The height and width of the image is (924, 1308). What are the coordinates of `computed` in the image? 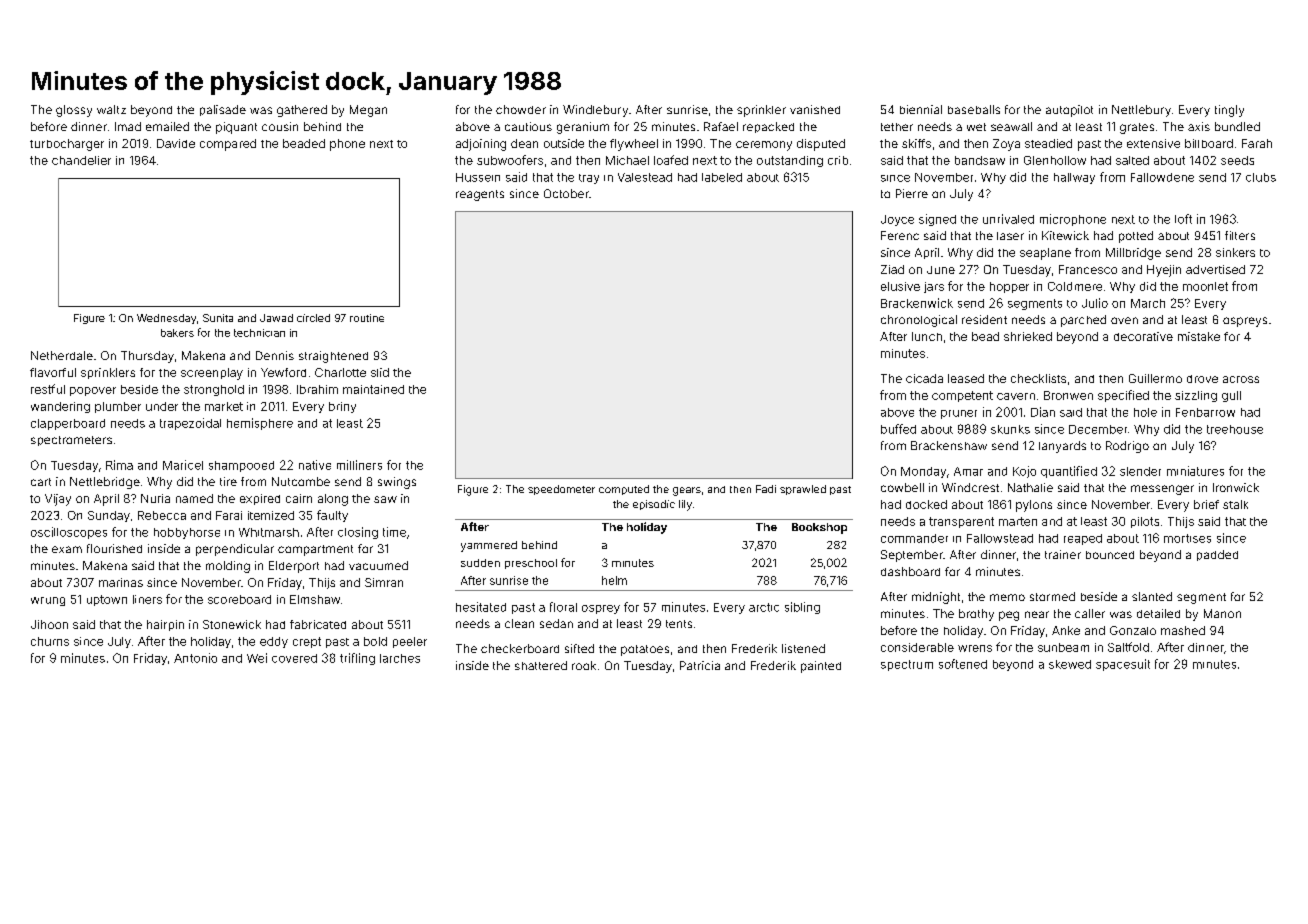 It's located at (624, 490).
